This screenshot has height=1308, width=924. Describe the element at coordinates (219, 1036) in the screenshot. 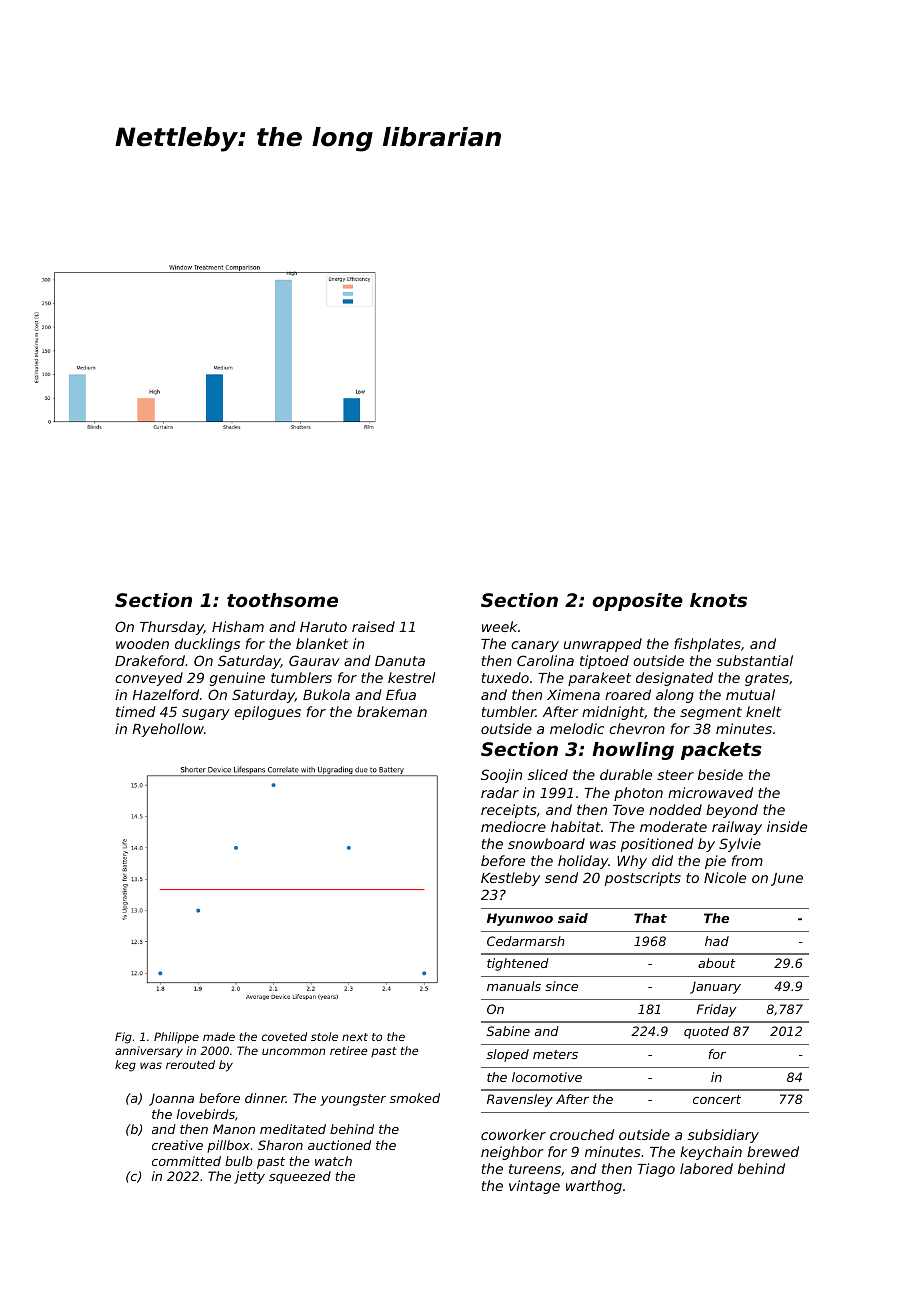

I see `made` at that location.
